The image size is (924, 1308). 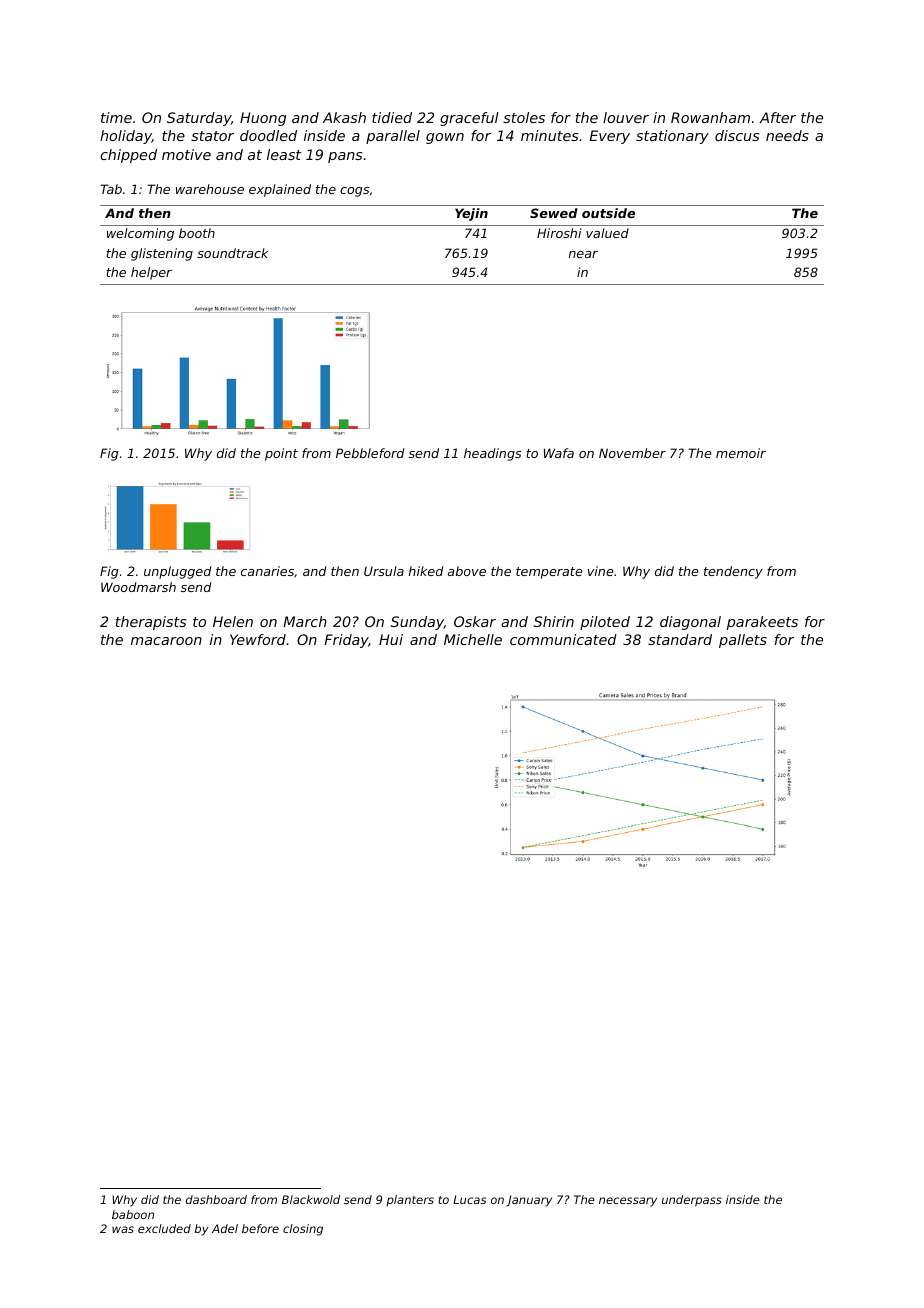 What do you see at coordinates (123, 1229) in the screenshot?
I see `was` at bounding box center [123, 1229].
